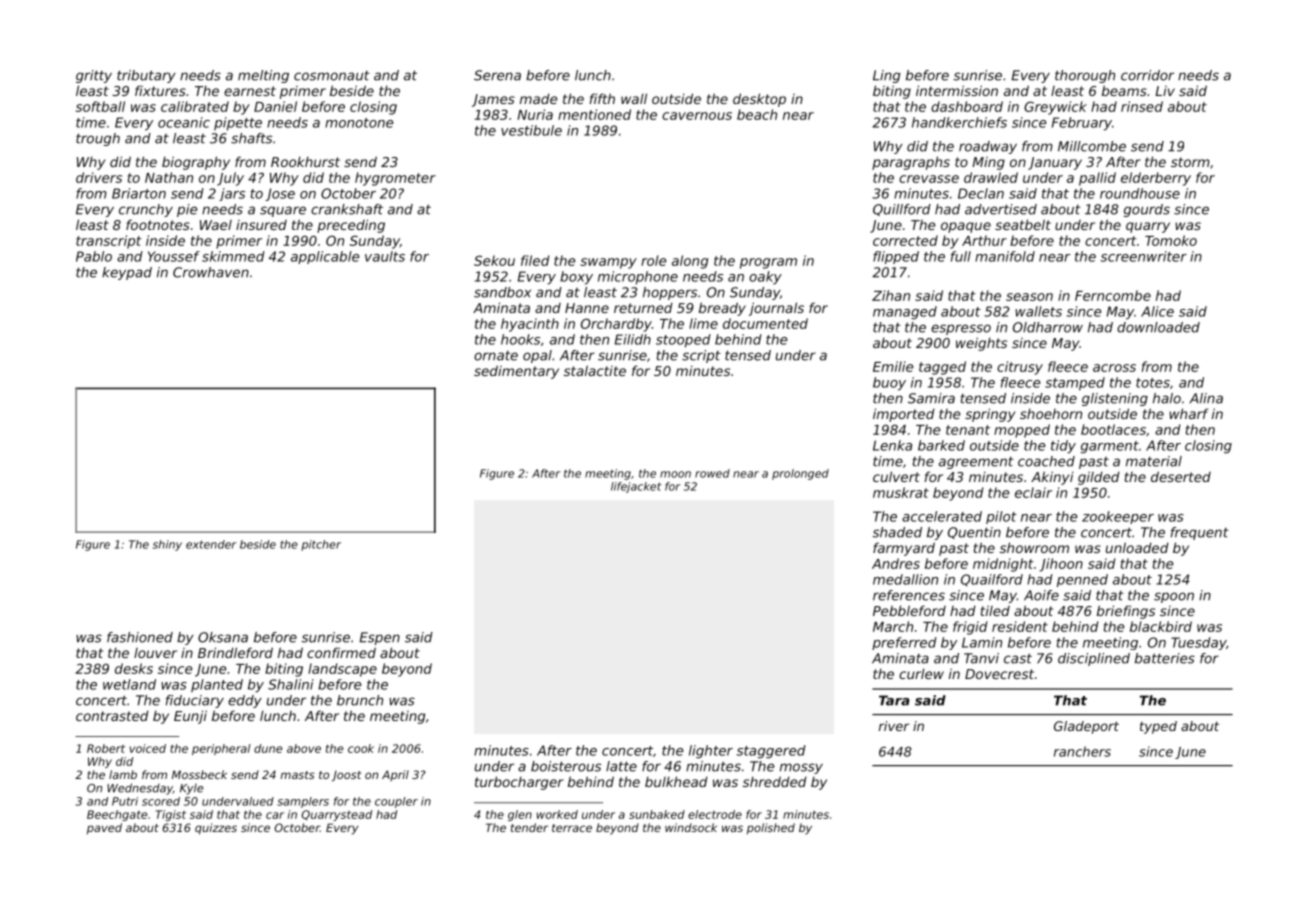  Describe the element at coordinates (250, 91) in the screenshot. I see `earnest` at that location.
